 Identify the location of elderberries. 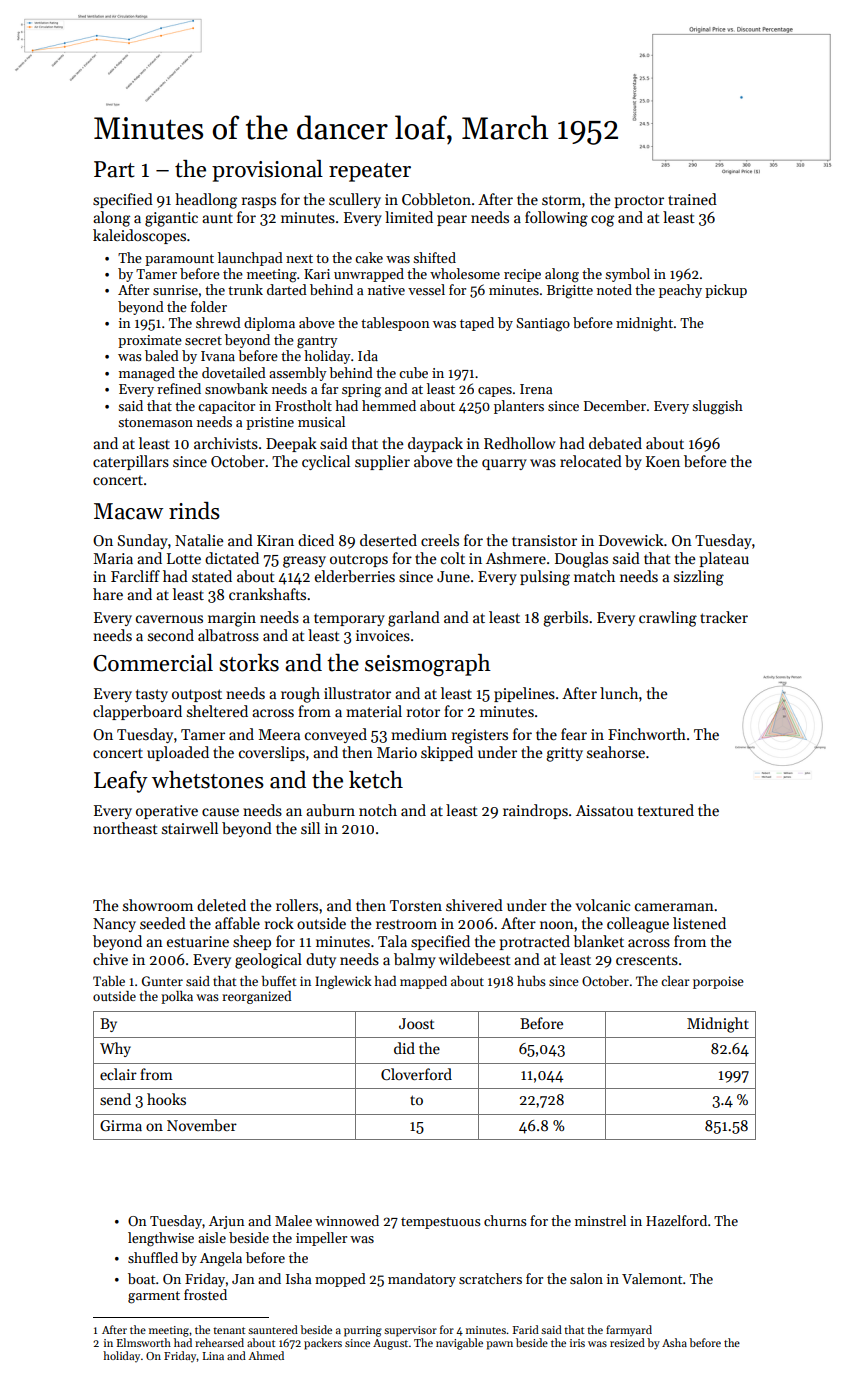
(355, 576).
